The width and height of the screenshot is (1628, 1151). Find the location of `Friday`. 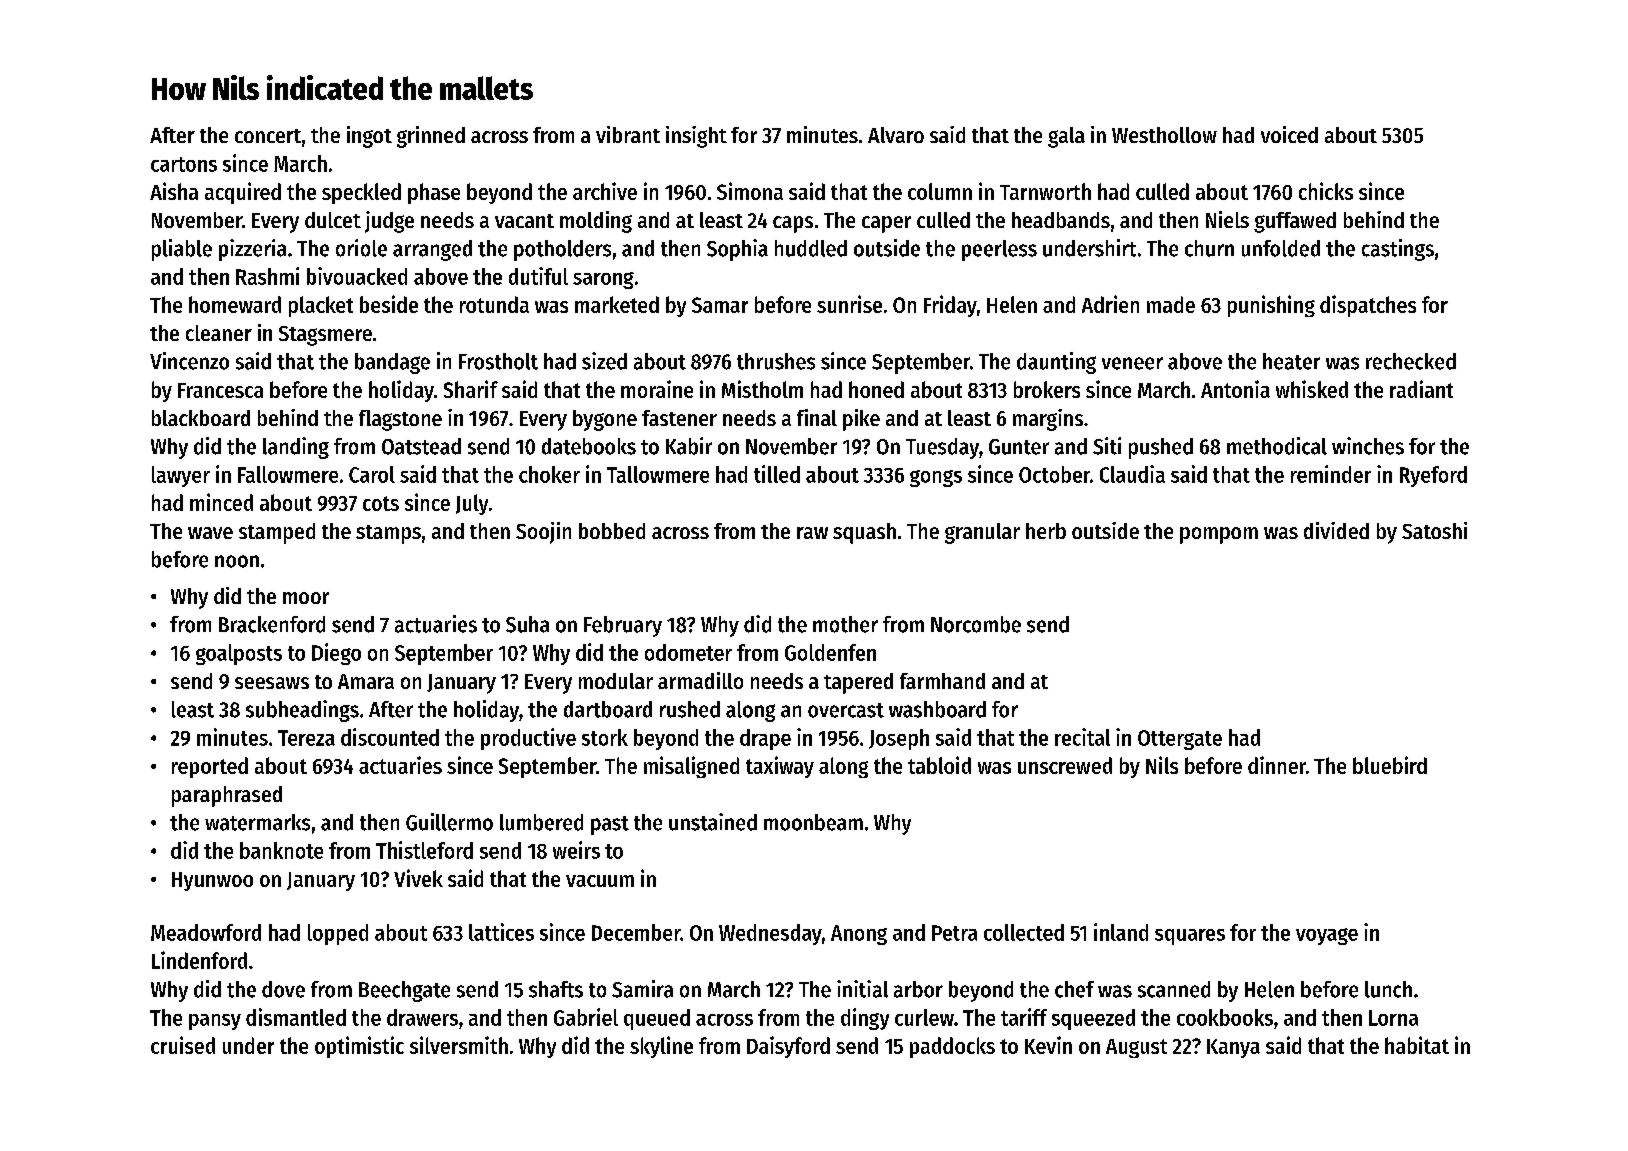

Friday is located at coordinates (950, 306).
